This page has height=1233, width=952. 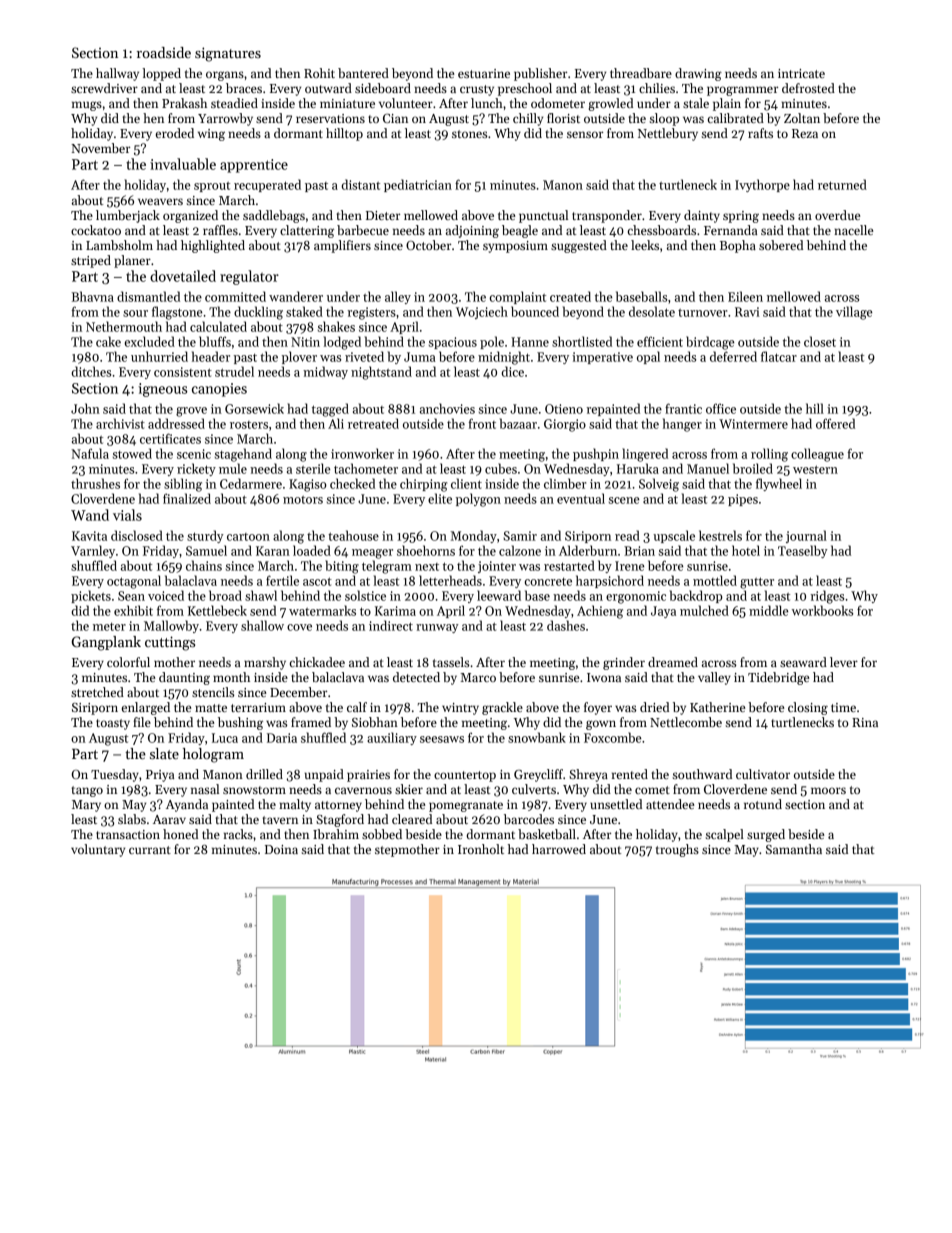 What do you see at coordinates (437, 628) in the page?
I see `runway` at bounding box center [437, 628].
